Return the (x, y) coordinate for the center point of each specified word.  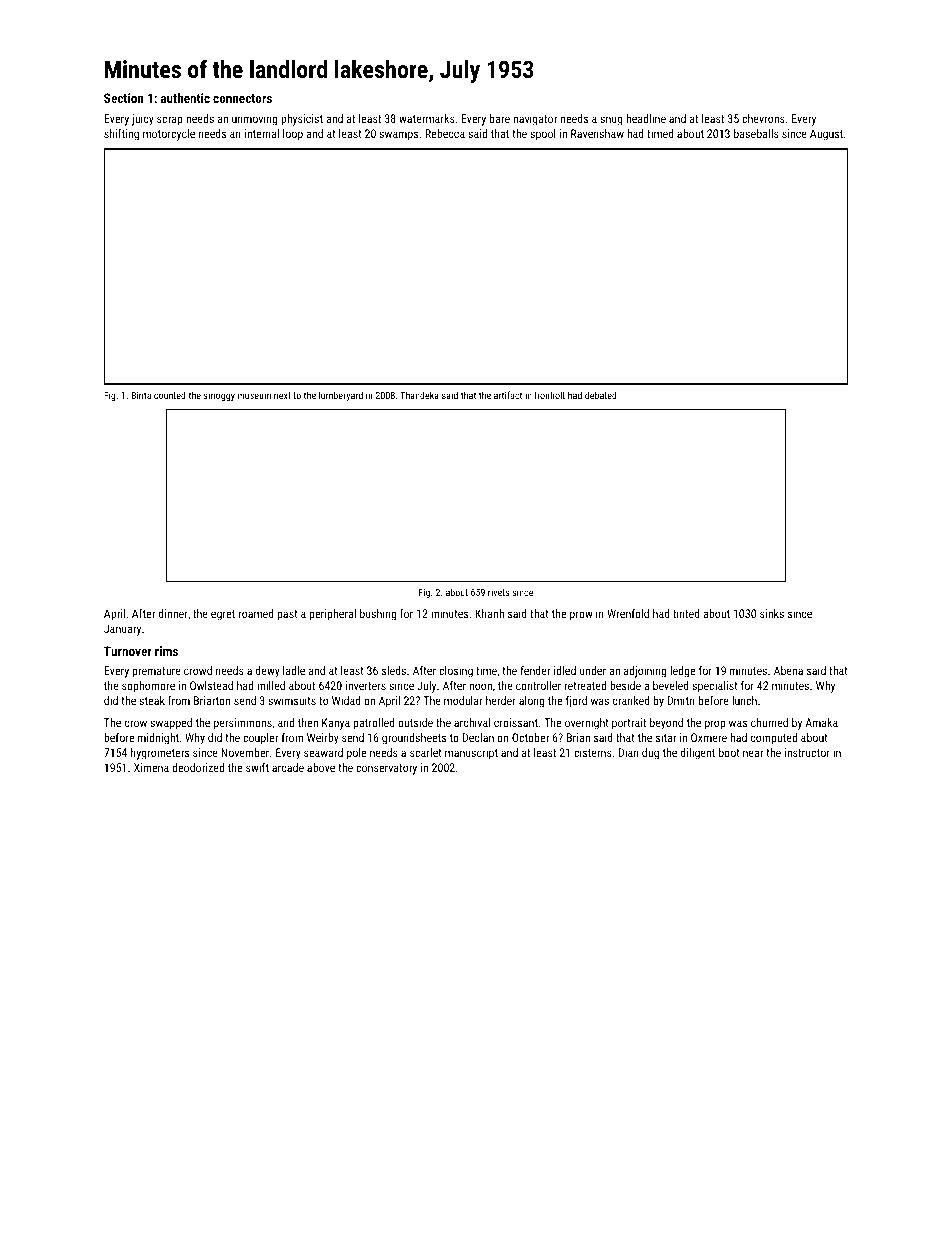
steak (152, 700)
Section (123, 98)
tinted (686, 613)
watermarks (427, 118)
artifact (508, 395)
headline (646, 118)
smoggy (219, 397)
